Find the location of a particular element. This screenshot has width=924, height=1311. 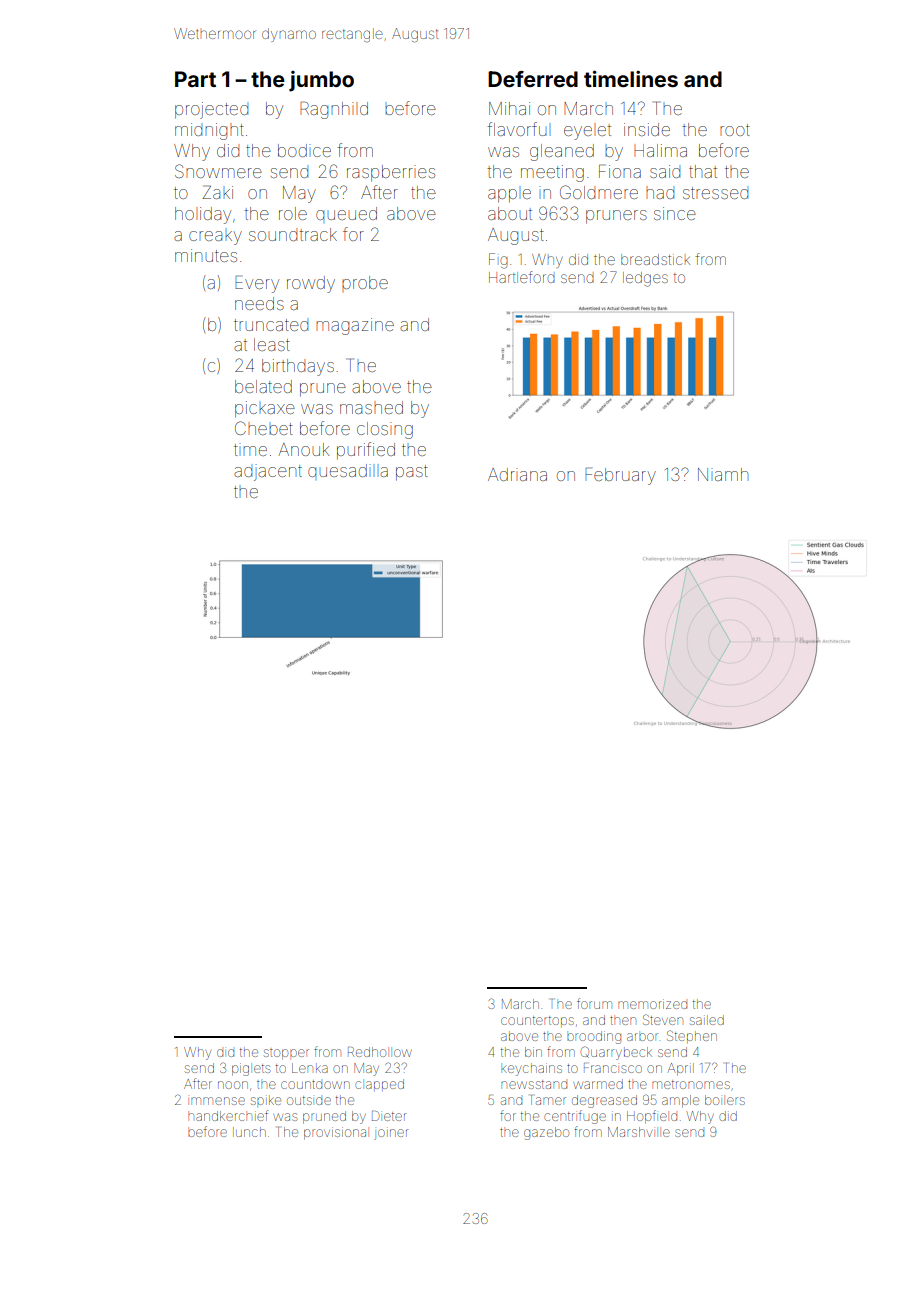

adjacent is located at coordinates (268, 472).
